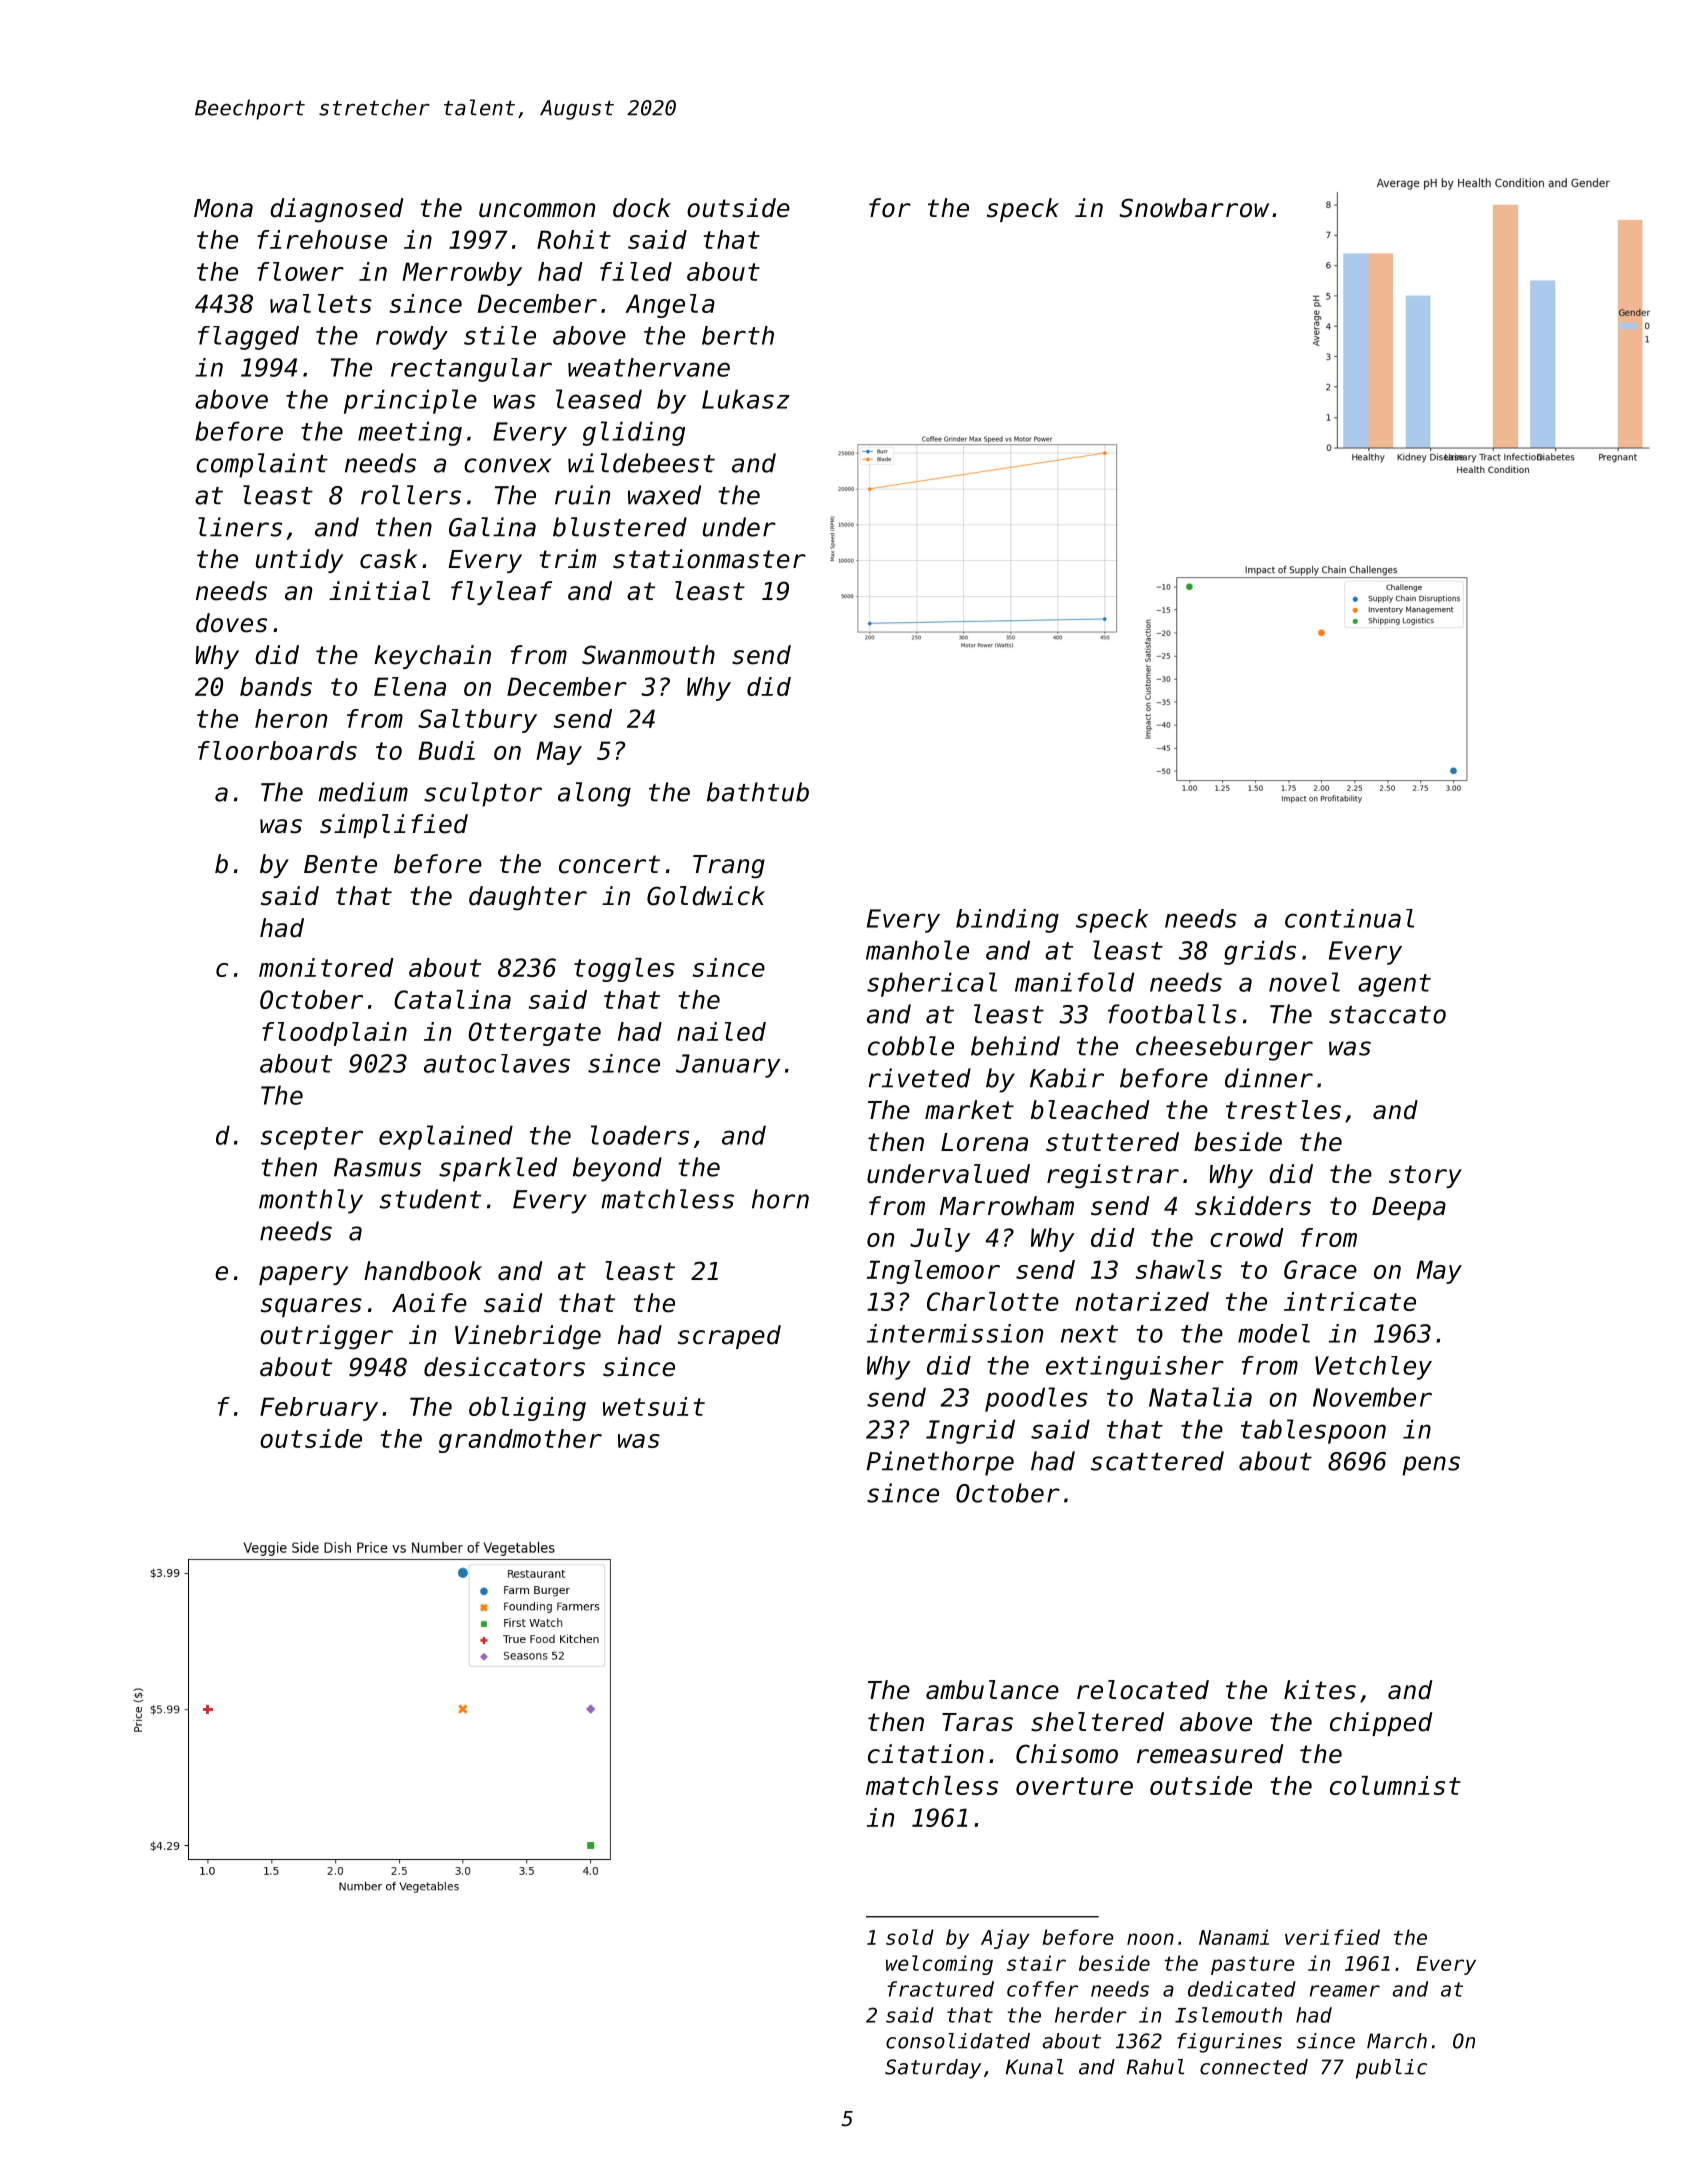 This screenshot has height=2178, width=1683. I want to click on Bente, so click(340, 864).
